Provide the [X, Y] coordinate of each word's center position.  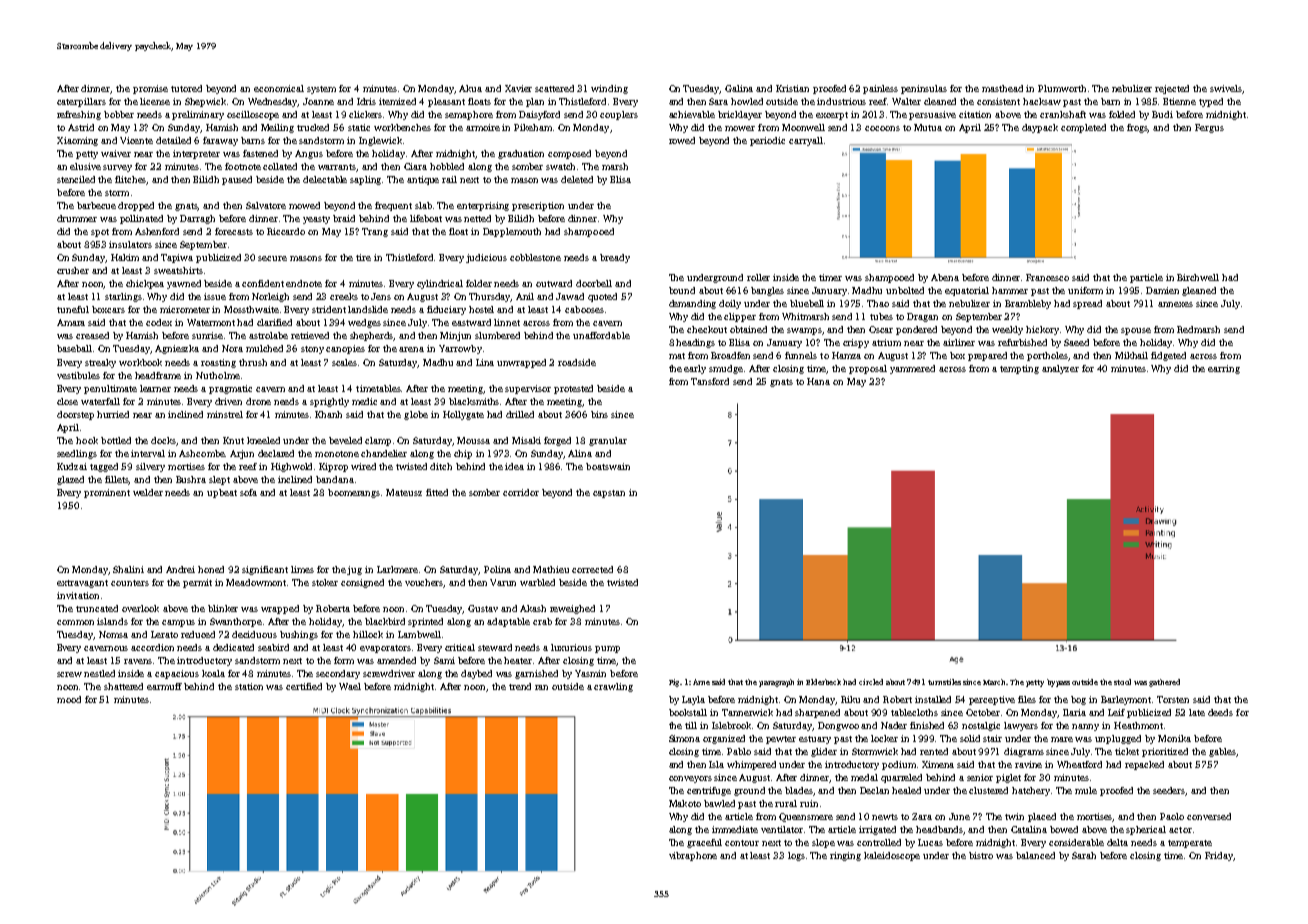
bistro [981, 855]
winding [609, 89]
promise [150, 89]
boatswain [608, 466]
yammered [912, 369]
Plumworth [1062, 88]
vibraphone [693, 856]
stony [312, 350]
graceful [704, 843]
